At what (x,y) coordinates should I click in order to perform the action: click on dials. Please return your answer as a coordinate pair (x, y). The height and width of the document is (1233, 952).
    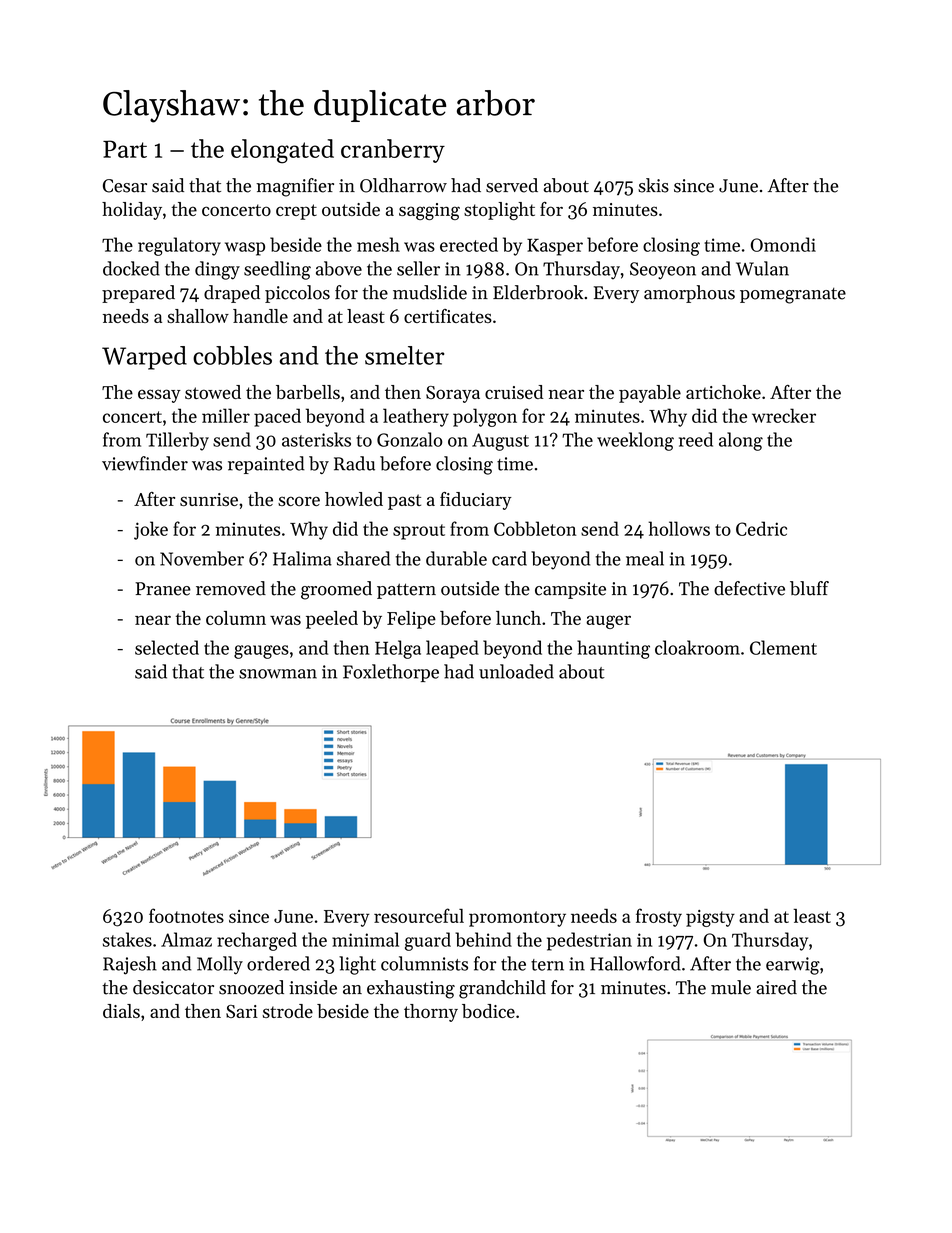
    Looking at the image, I should click on (121, 1011).
